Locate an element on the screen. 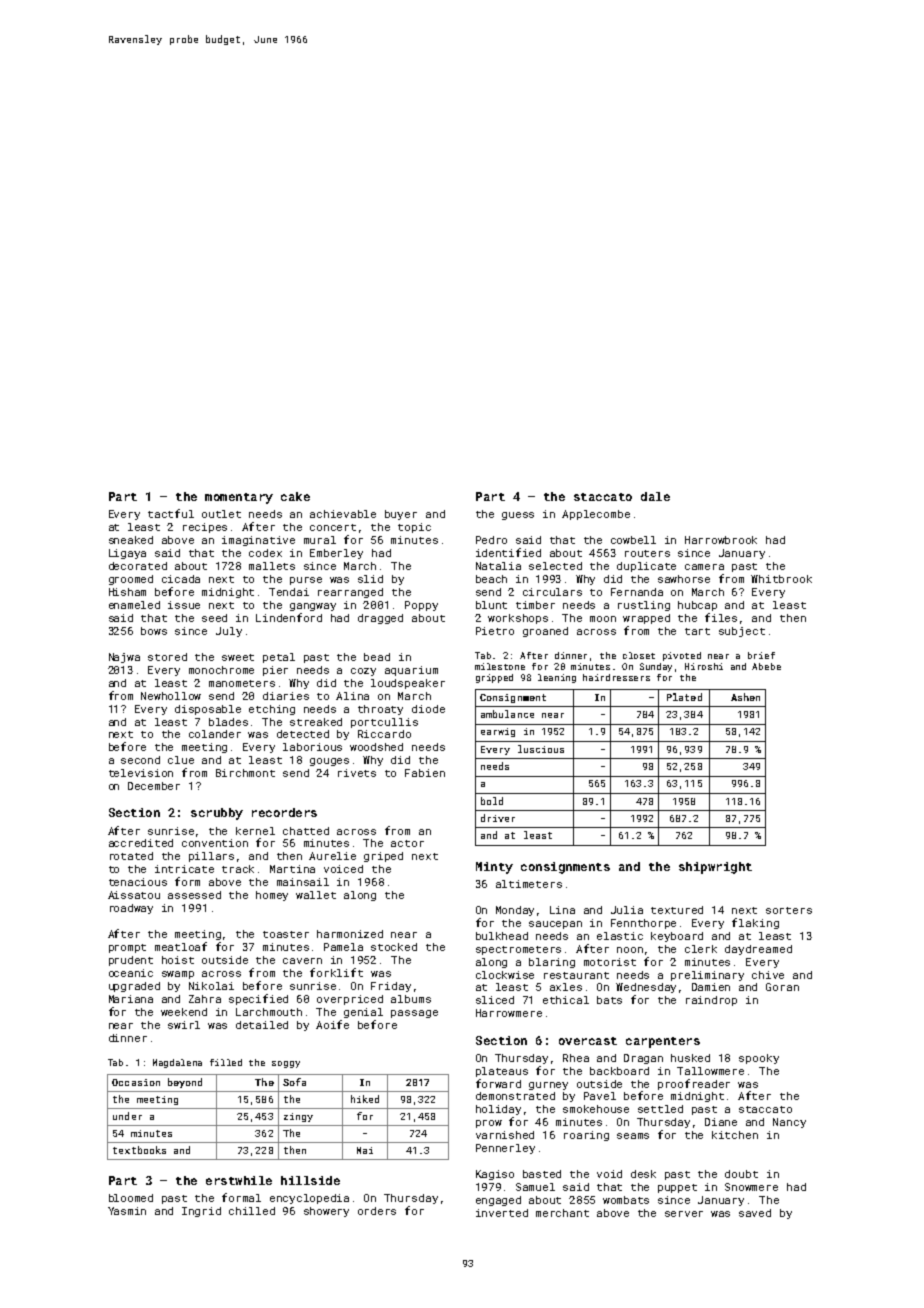 This screenshot has height=1308, width=924. seed is located at coordinates (214, 618).
